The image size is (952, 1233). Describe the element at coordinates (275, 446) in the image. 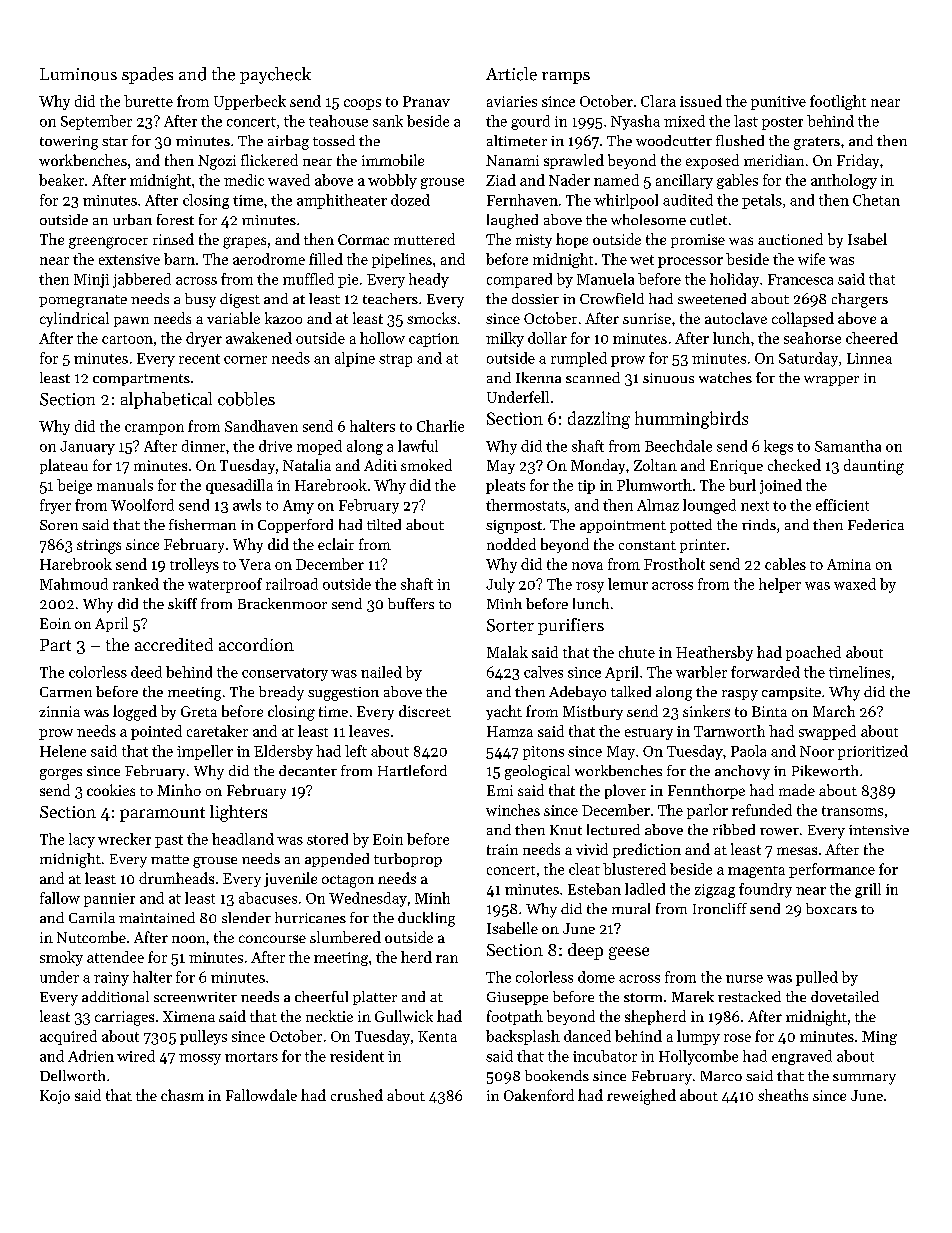

I see `drive` at that location.
